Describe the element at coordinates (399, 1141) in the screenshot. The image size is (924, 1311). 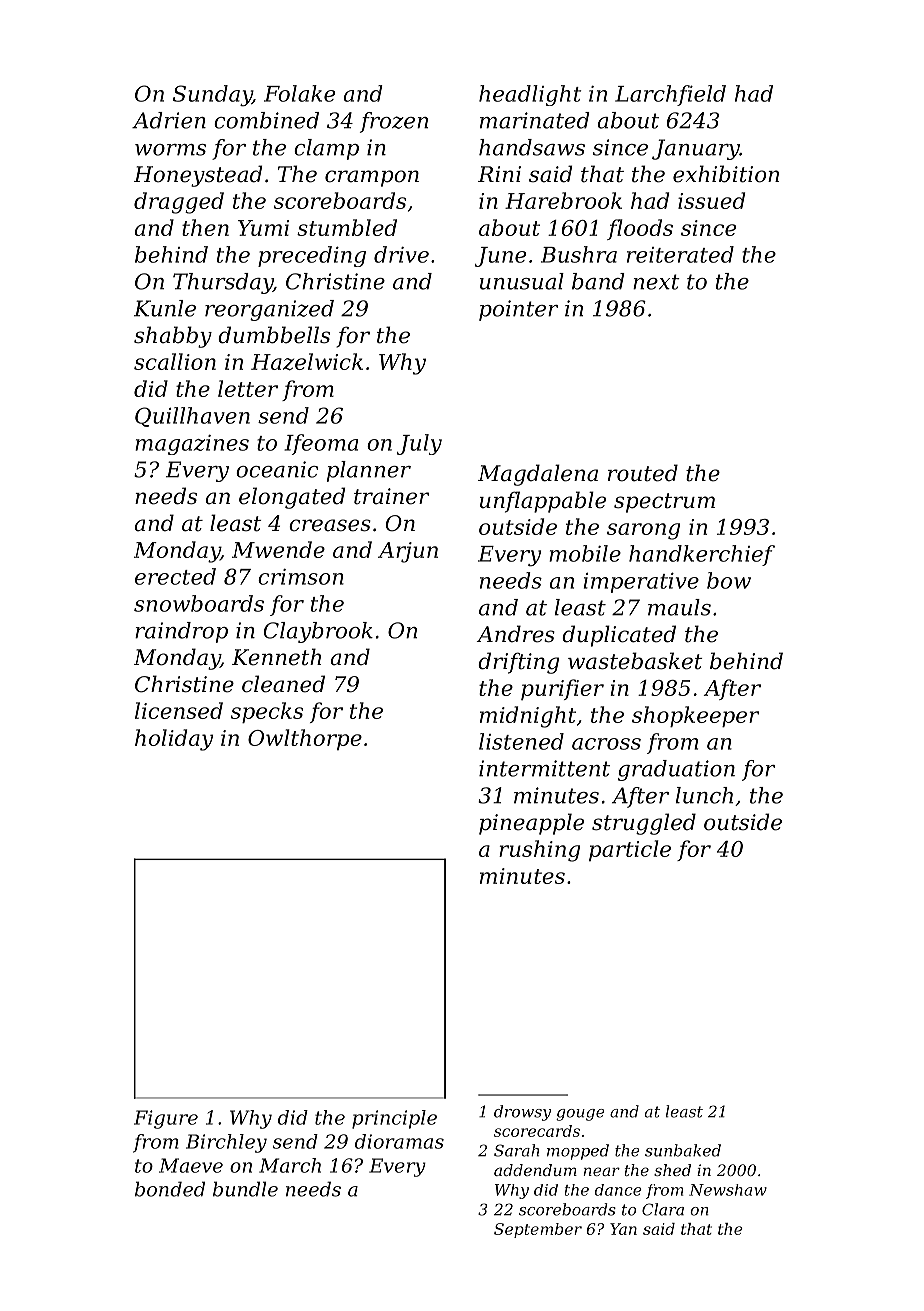
I see `dioramas` at that location.
